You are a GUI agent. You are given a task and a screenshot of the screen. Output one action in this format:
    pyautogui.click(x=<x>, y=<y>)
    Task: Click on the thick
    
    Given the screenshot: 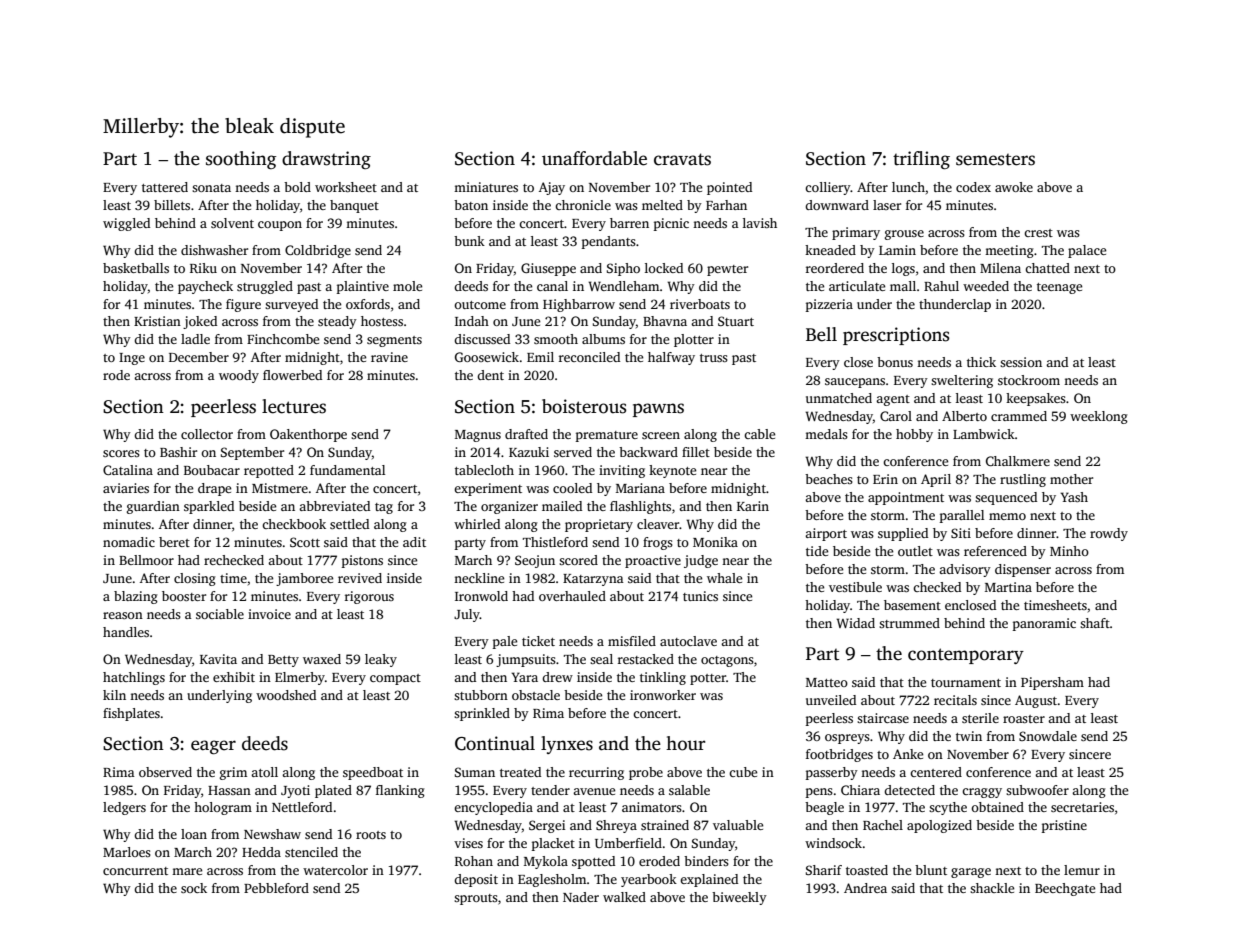 What is the action you would take?
    pyautogui.click(x=981, y=362)
